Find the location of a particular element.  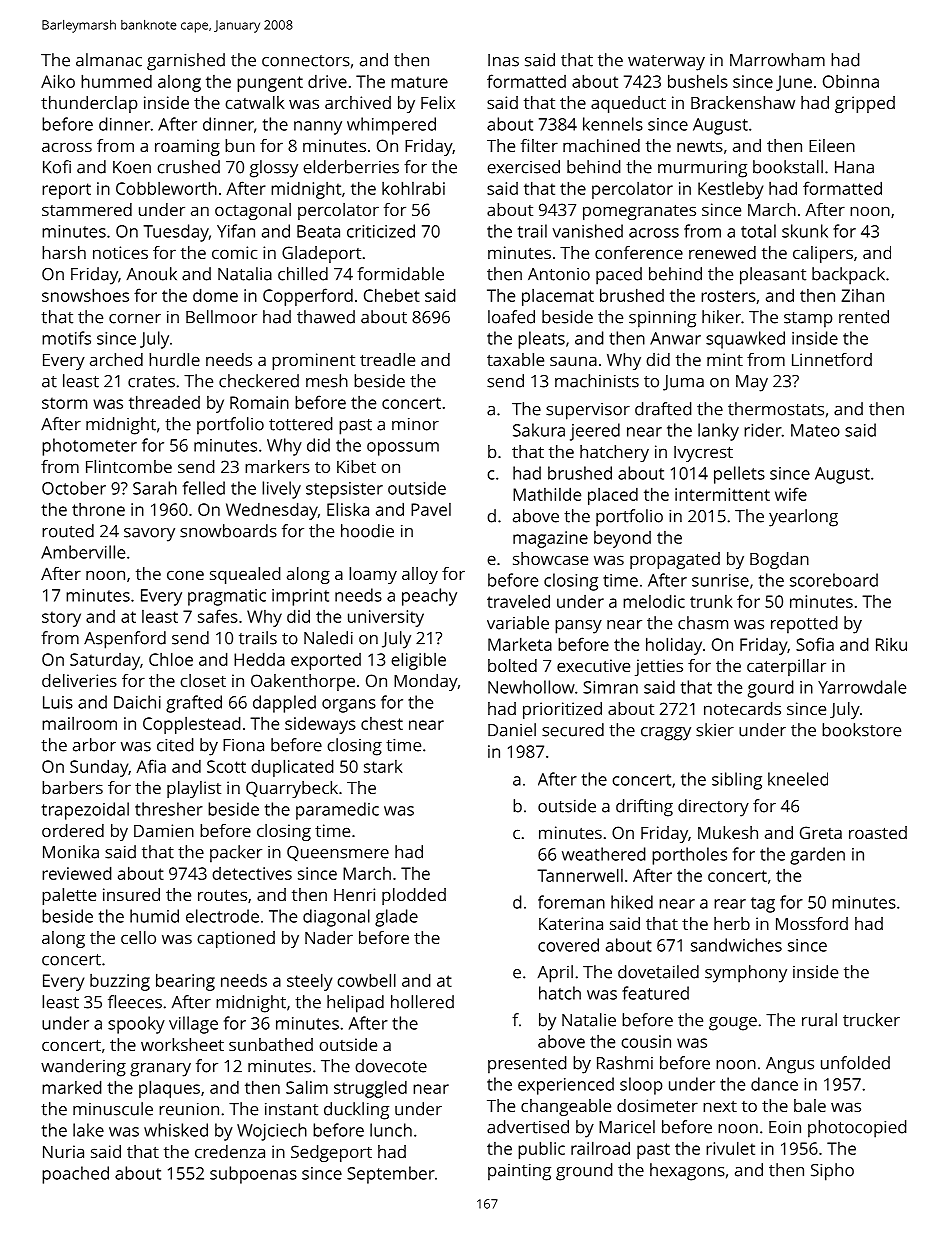

Tuesday is located at coordinates (176, 233).
